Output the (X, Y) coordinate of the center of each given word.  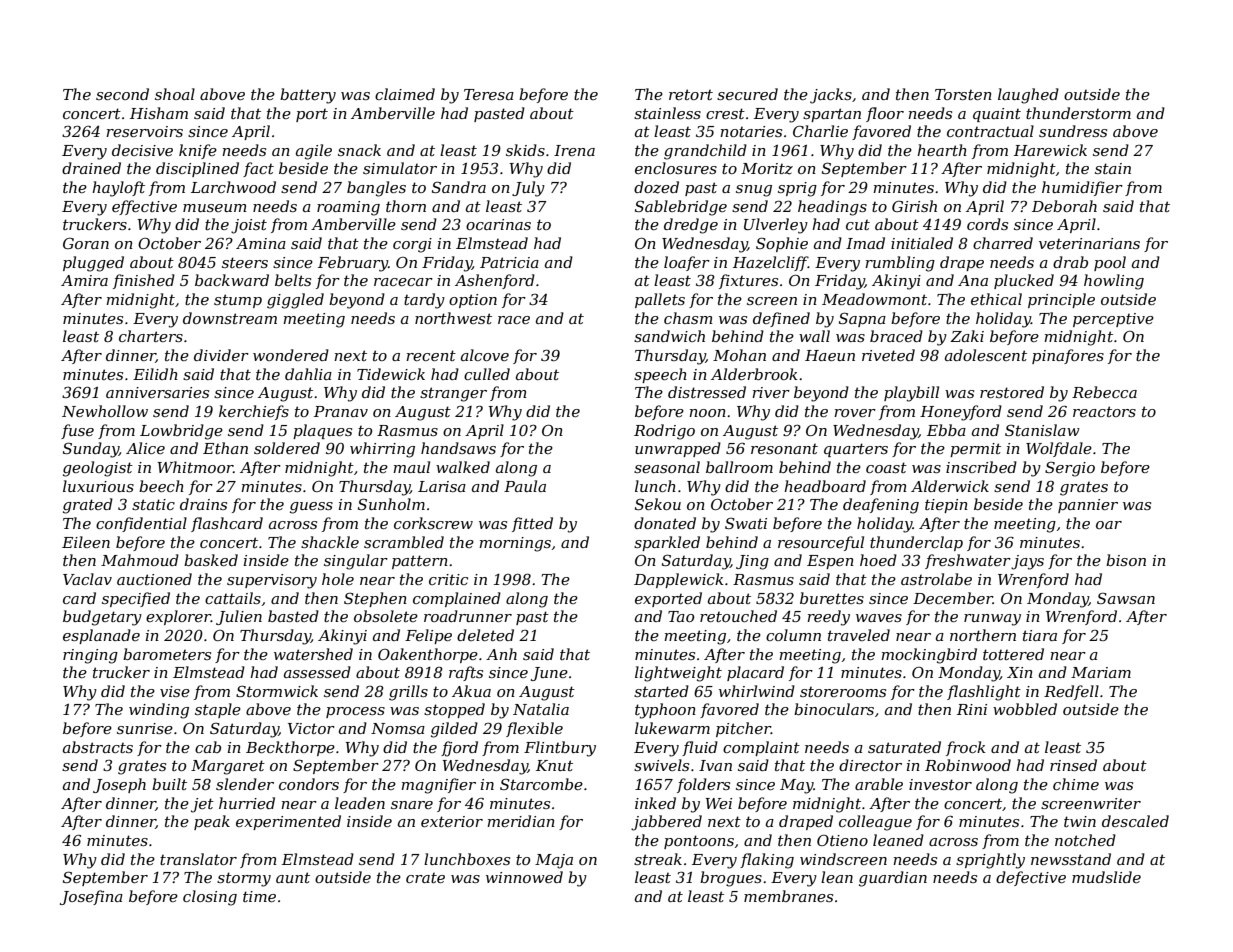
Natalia (541, 709)
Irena (574, 150)
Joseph (119, 785)
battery (308, 96)
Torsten (963, 94)
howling (1114, 282)
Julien (239, 617)
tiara (1040, 635)
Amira (84, 280)
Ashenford (495, 281)
